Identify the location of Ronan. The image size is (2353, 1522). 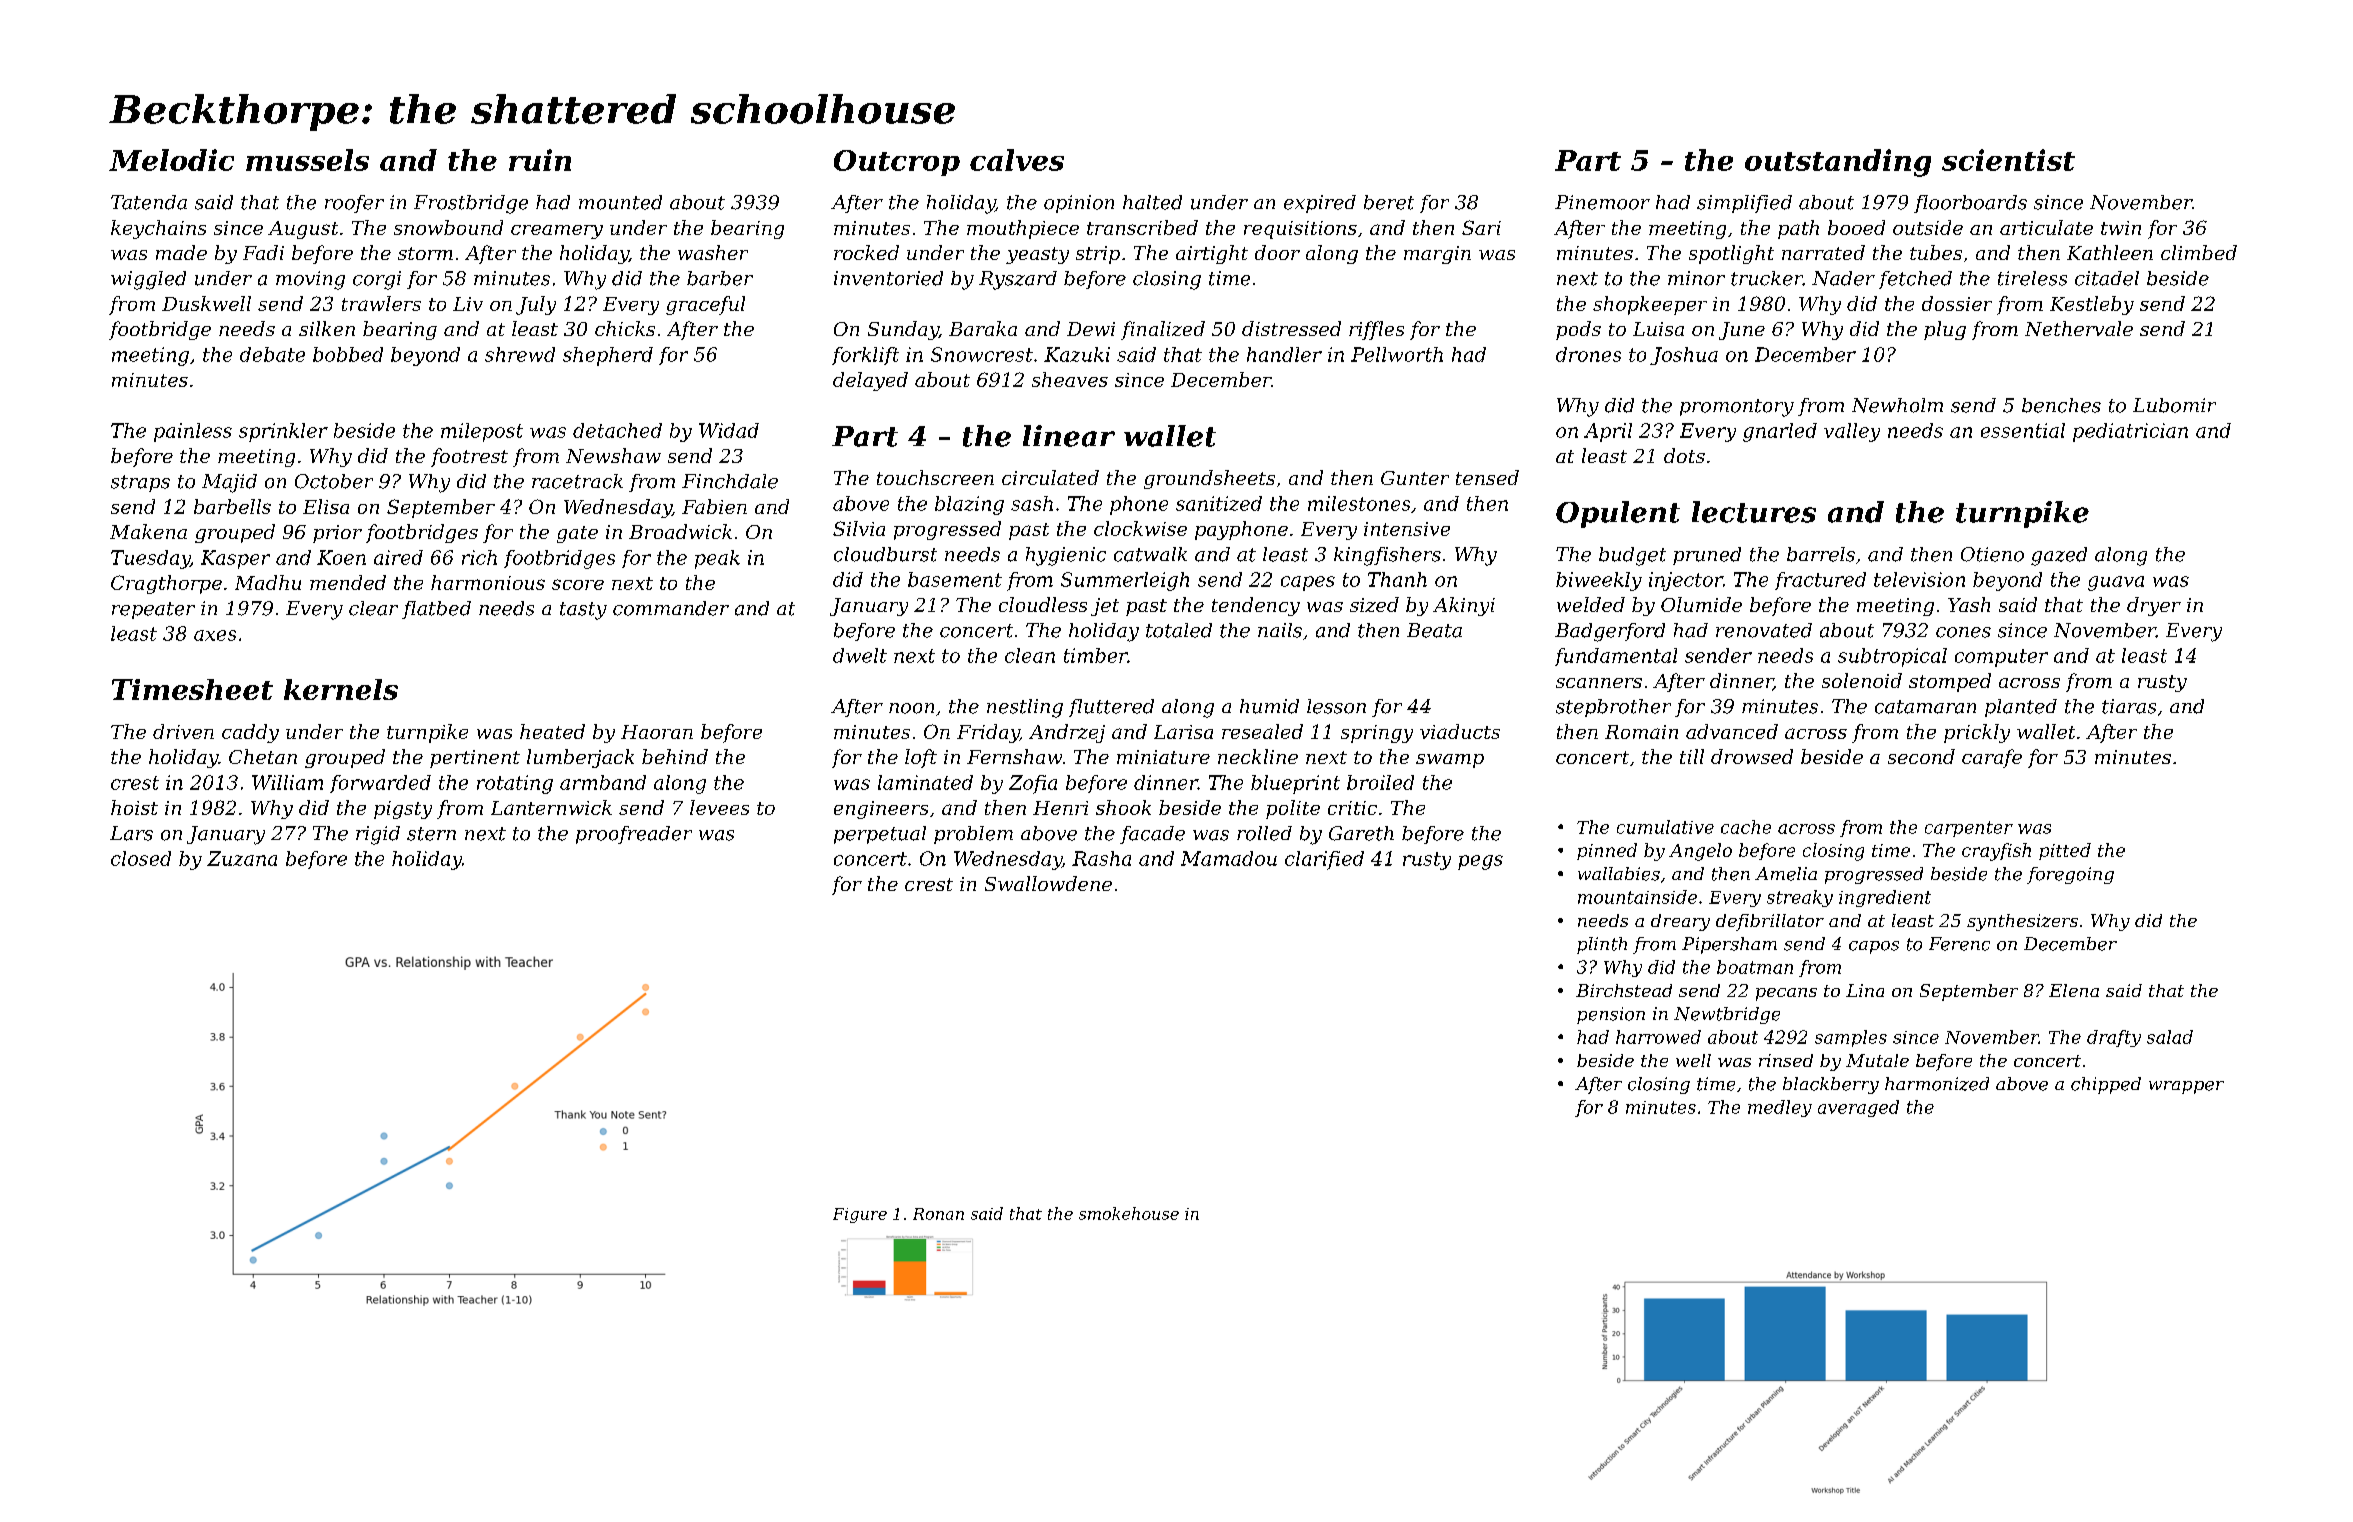
(938, 1214).
